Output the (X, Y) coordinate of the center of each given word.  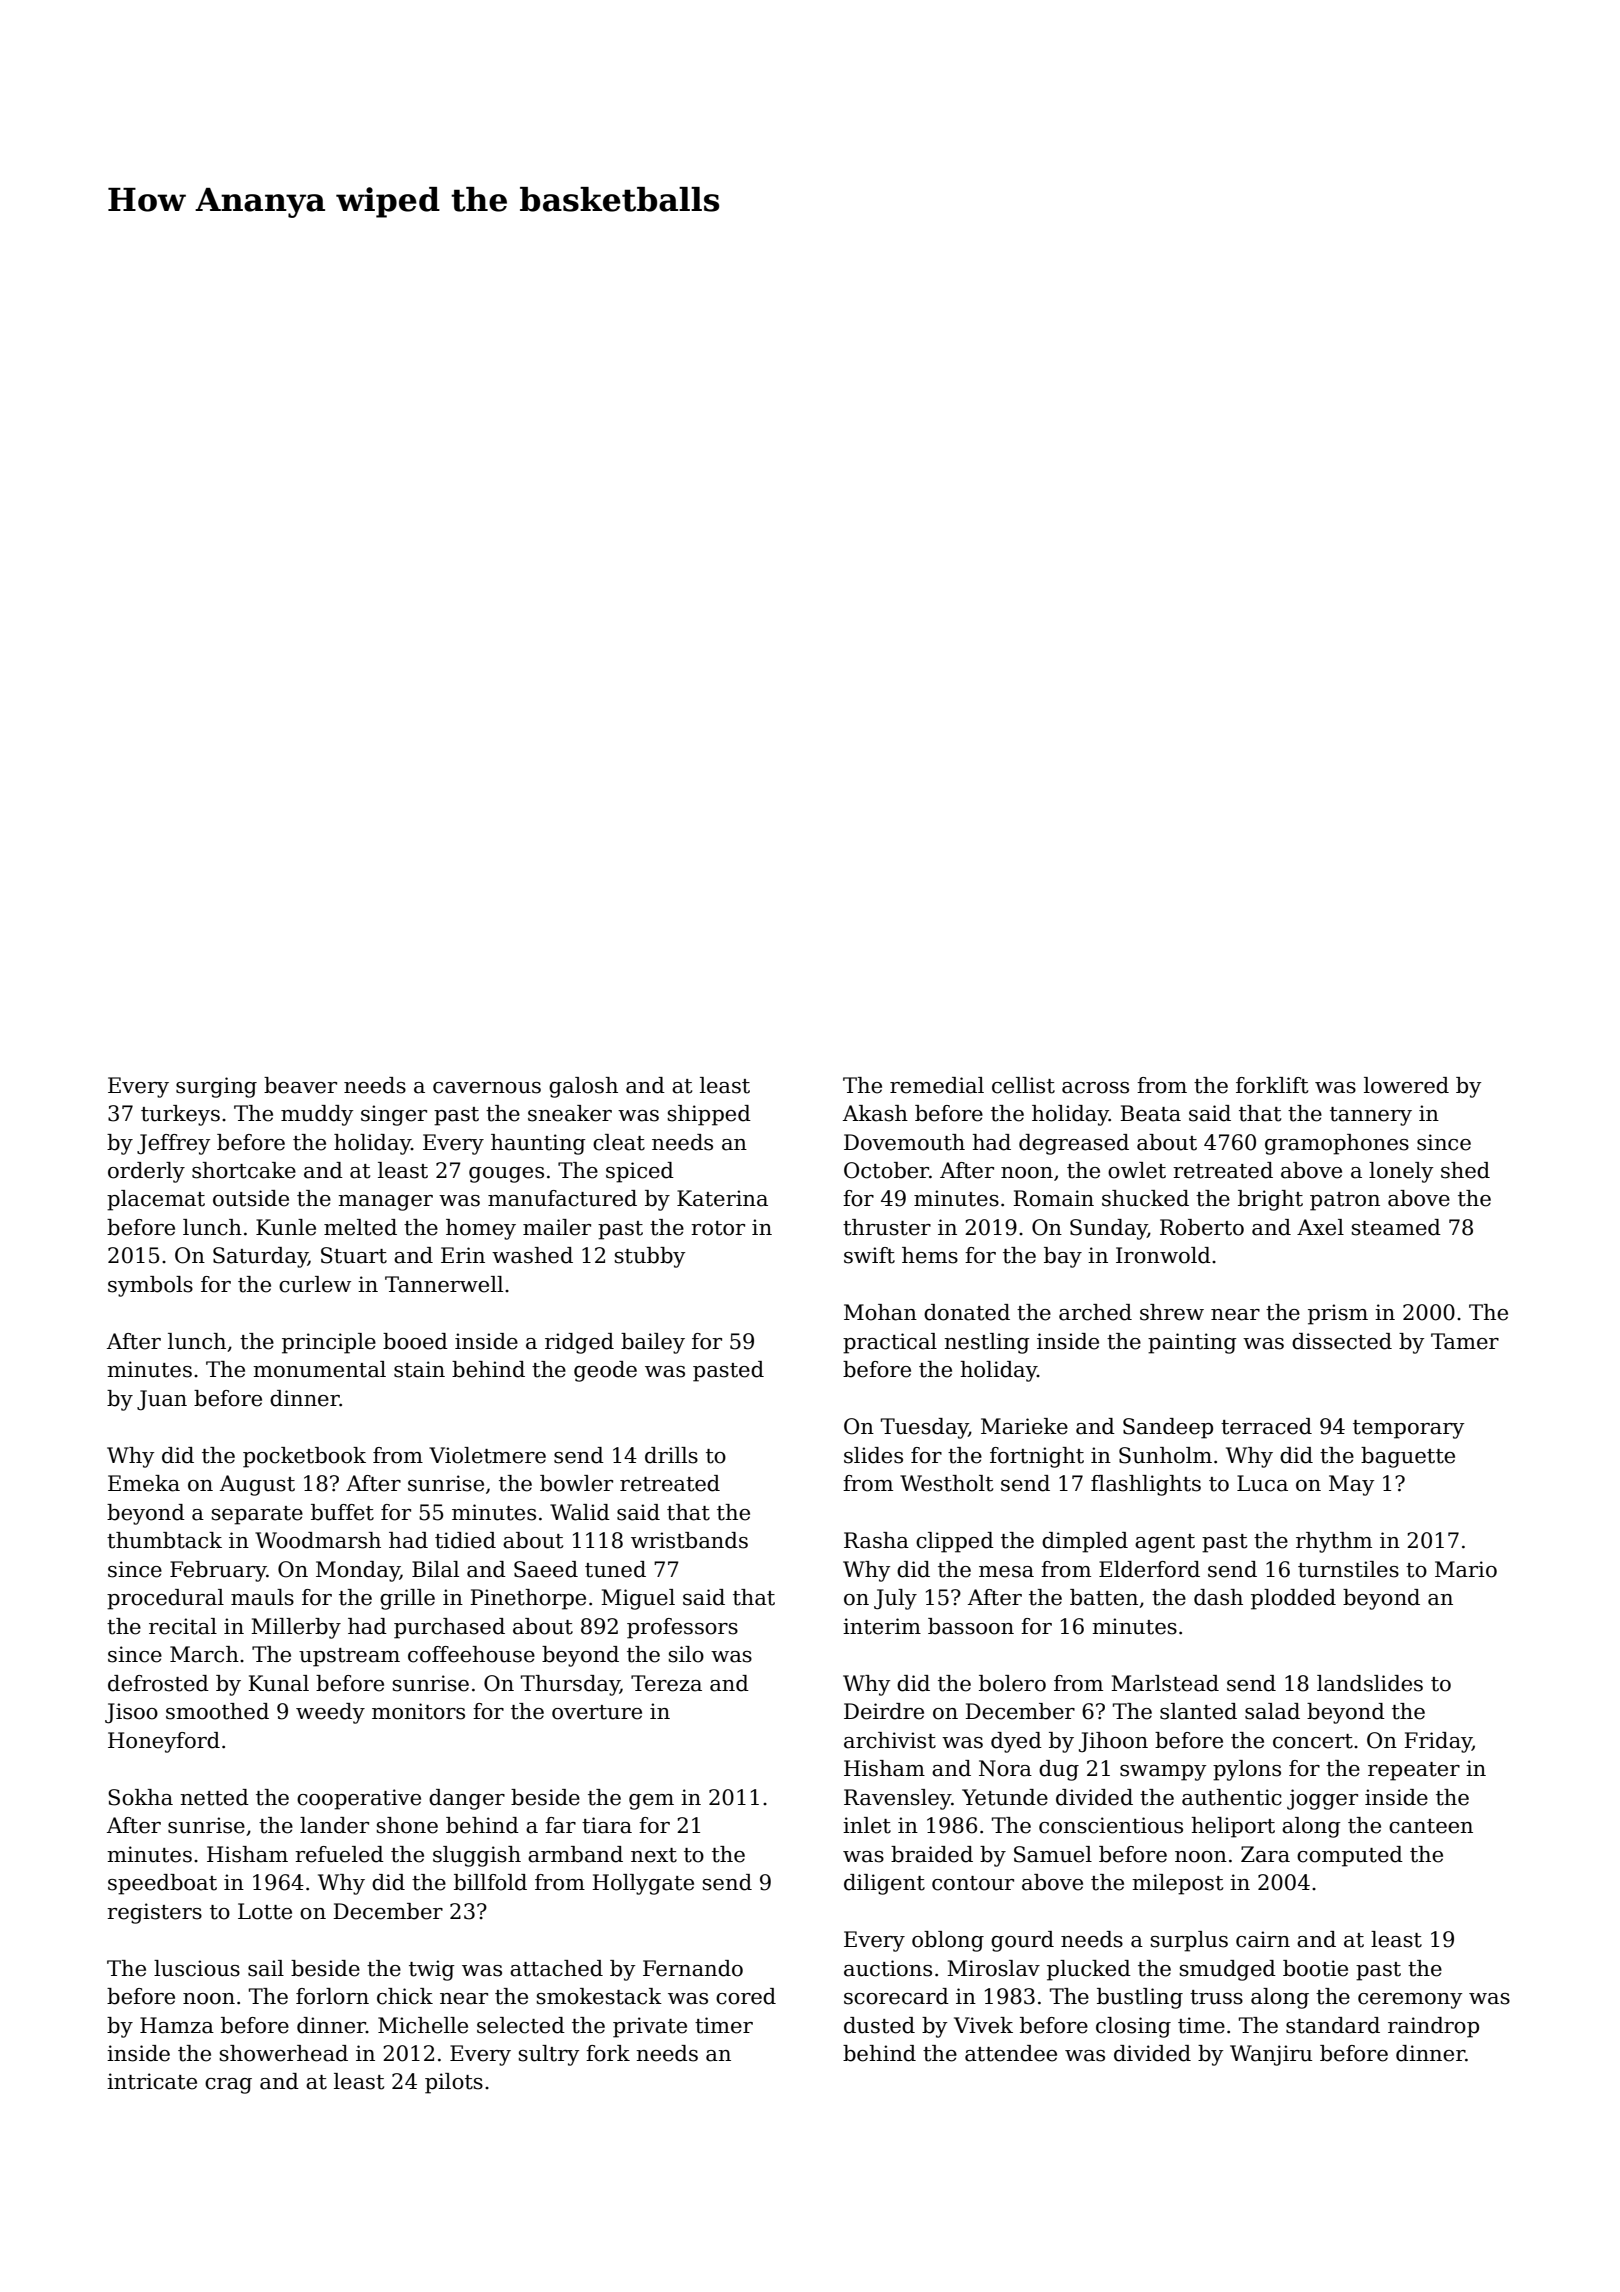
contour (973, 1883)
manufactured (562, 1198)
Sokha (140, 1797)
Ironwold (1163, 1255)
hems (930, 1255)
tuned (615, 1569)
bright (1270, 1200)
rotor (718, 1228)
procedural (165, 1599)
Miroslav (993, 1968)
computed (1350, 1856)
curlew (315, 1284)
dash (1218, 1597)
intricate (152, 2081)
